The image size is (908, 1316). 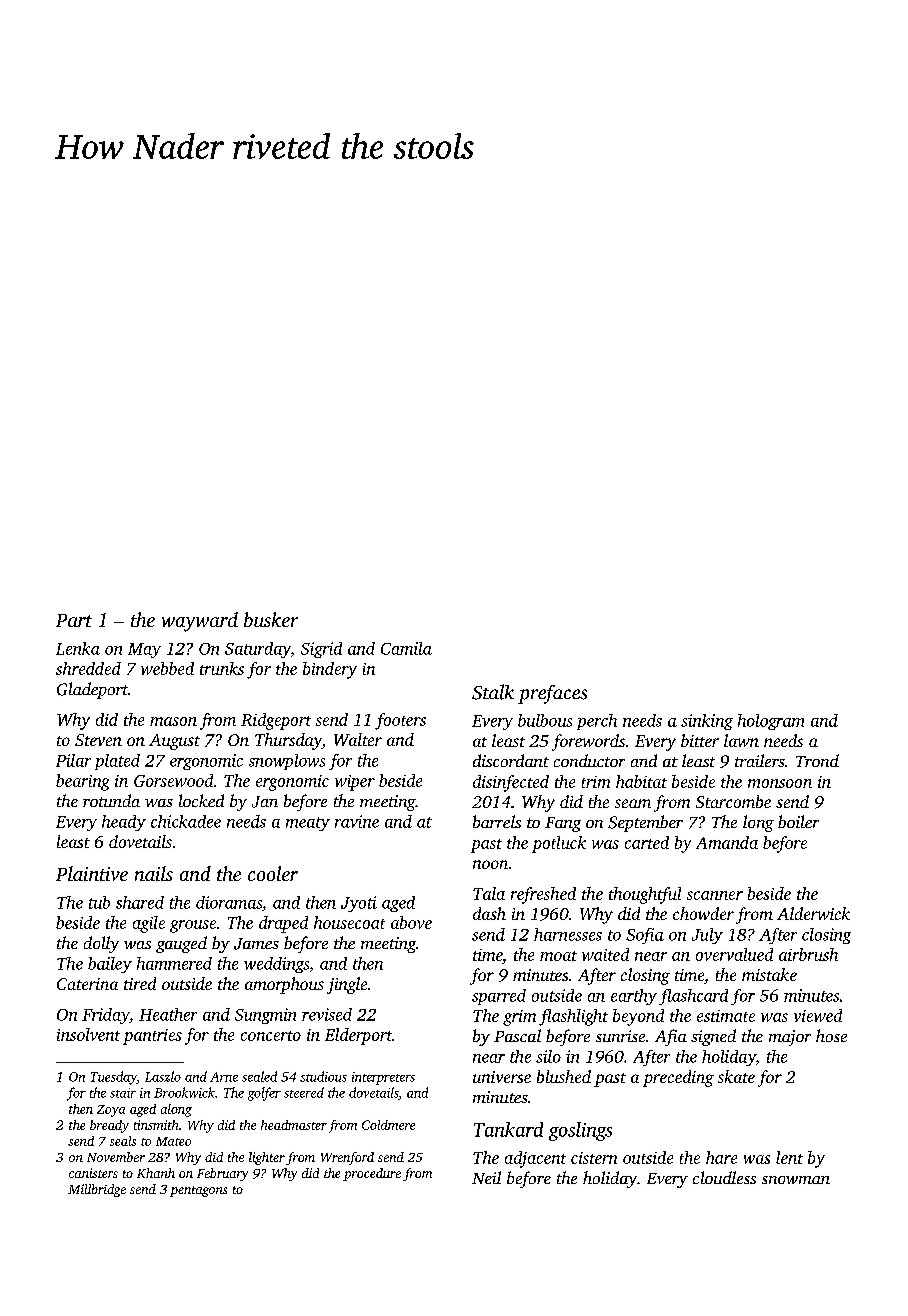 What do you see at coordinates (173, 1141) in the document?
I see `Mateo` at bounding box center [173, 1141].
